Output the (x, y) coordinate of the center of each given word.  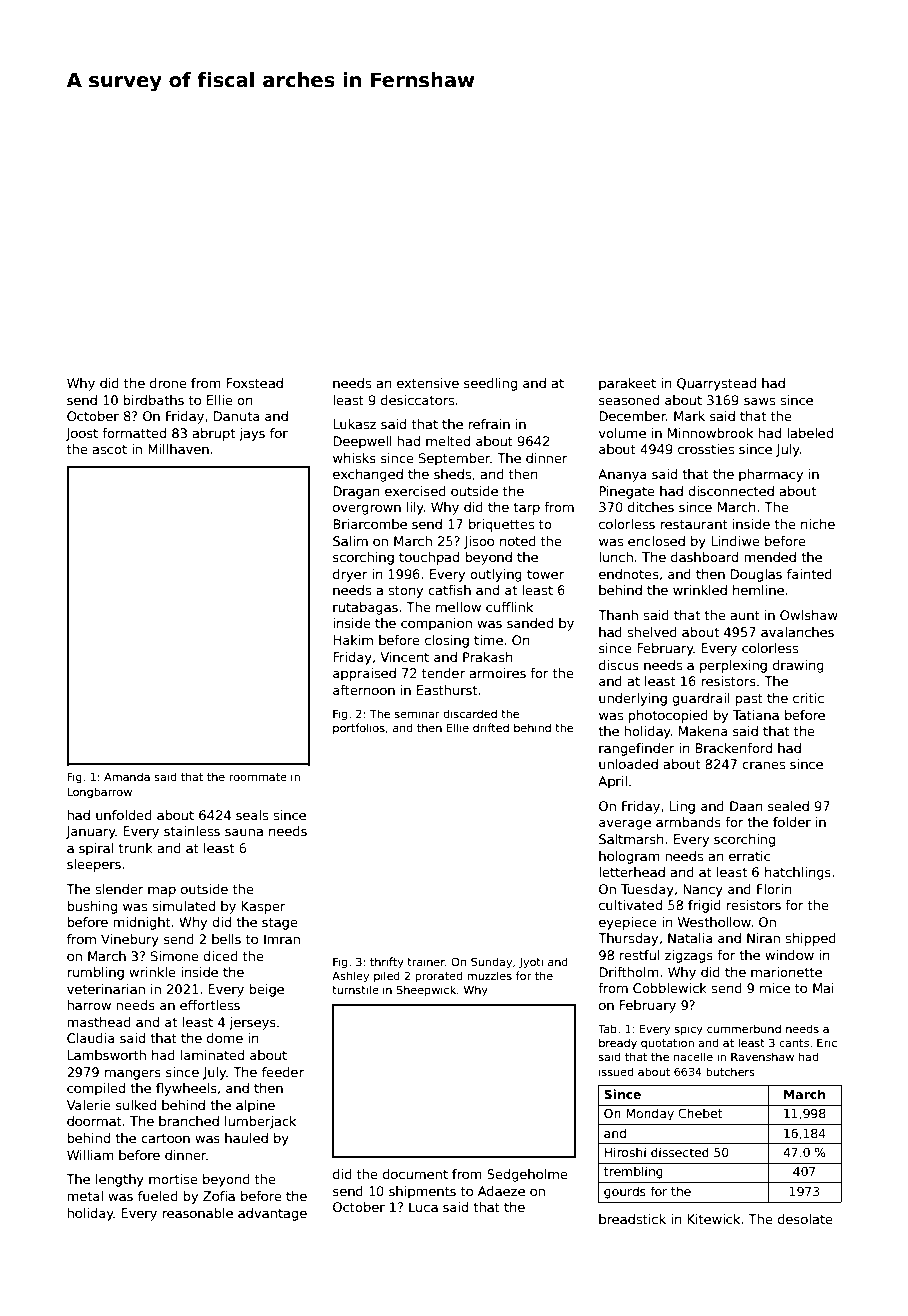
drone (168, 383)
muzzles (489, 975)
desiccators (417, 400)
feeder (283, 1072)
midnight (142, 923)
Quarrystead (716, 384)
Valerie (89, 1105)
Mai (823, 988)
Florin (774, 889)
